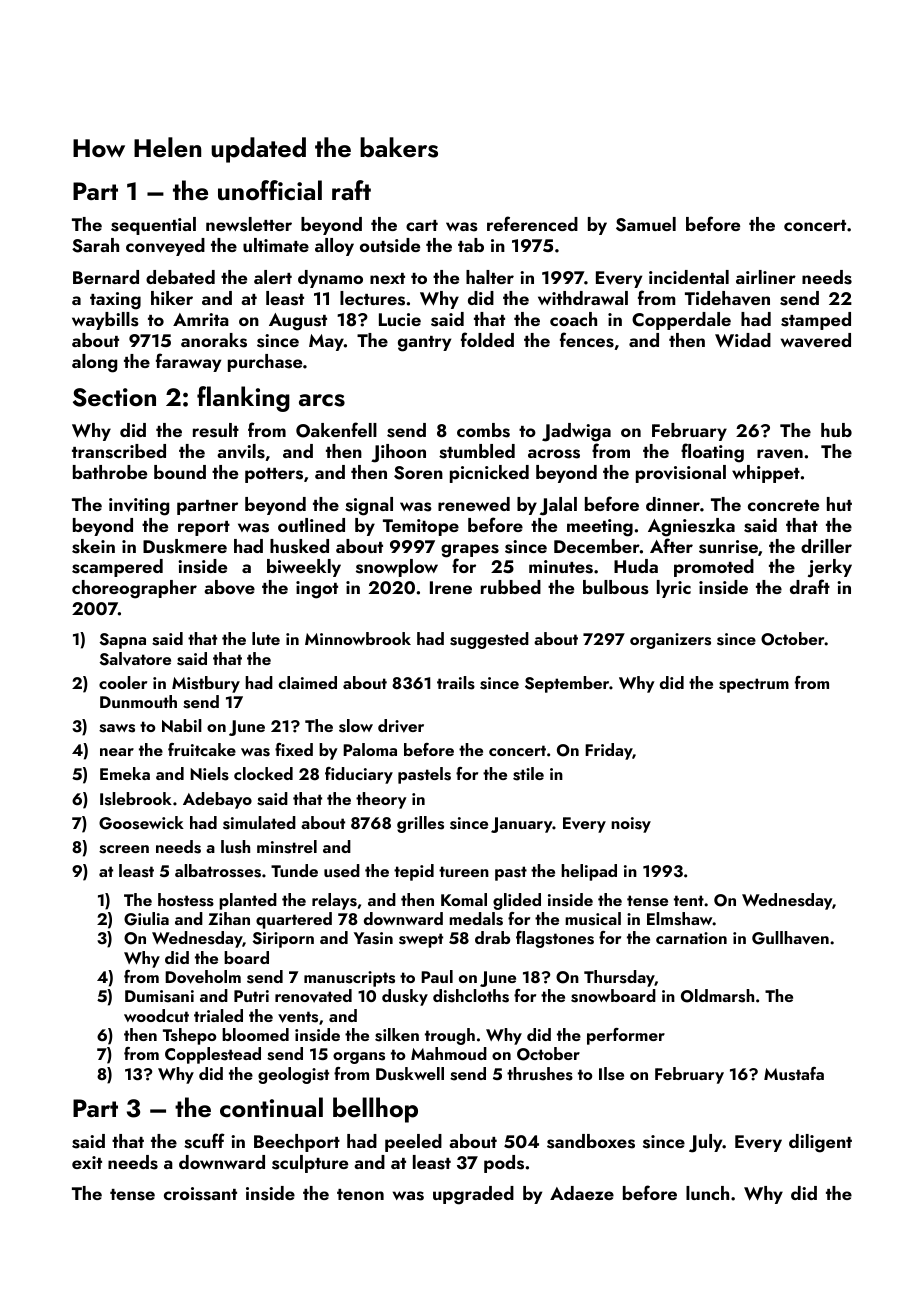  Describe the element at coordinates (790, 938) in the screenshot. I see `Gullhaven` at that location.
